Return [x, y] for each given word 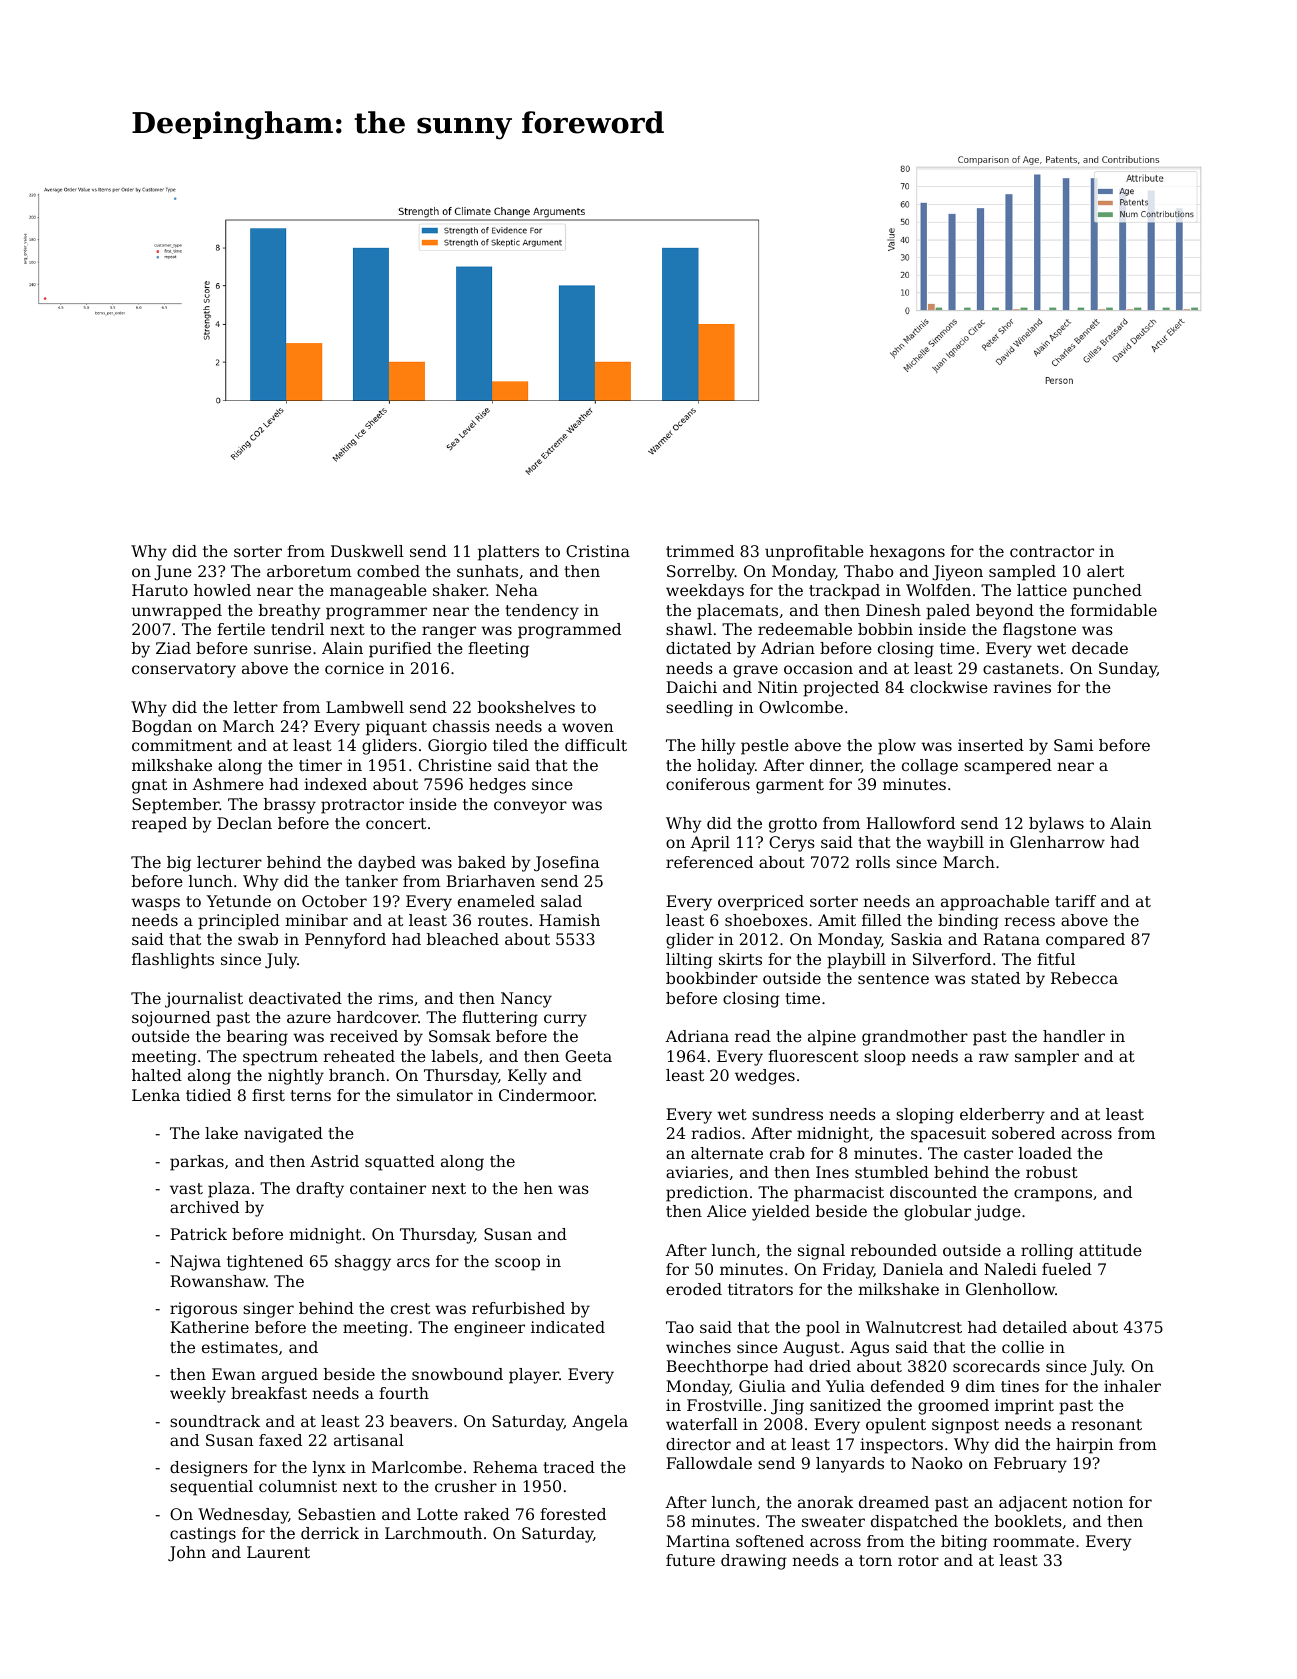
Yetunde [238, 901]
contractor [1052, 551]
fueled [1067, 1269]
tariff [1075, 901]
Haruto [160, 590]
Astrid [334, 1161]
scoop [517, 1264]
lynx [329, 1469]
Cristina [598, 551]
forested [573, 1514]
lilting [689, 961]
